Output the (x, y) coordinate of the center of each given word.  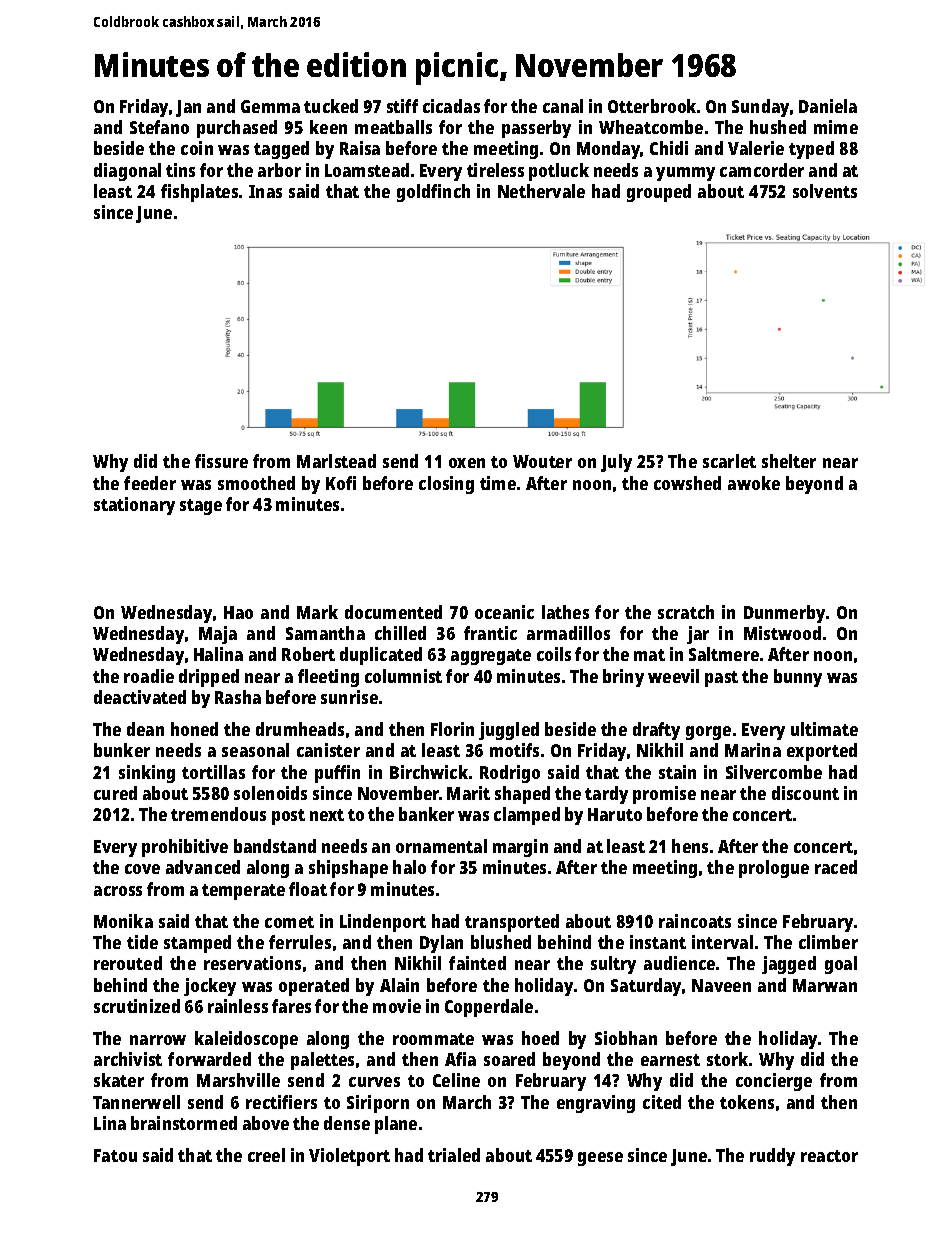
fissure (221, 461)
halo (409, 867)
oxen (467, 463)
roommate (433, 1039)
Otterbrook (652, 106)
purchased (237, 129)
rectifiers (281, 1102)
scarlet (729, 461)
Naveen (721, 985)
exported (822, 752)
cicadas (451, 106)
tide (142, 942)
